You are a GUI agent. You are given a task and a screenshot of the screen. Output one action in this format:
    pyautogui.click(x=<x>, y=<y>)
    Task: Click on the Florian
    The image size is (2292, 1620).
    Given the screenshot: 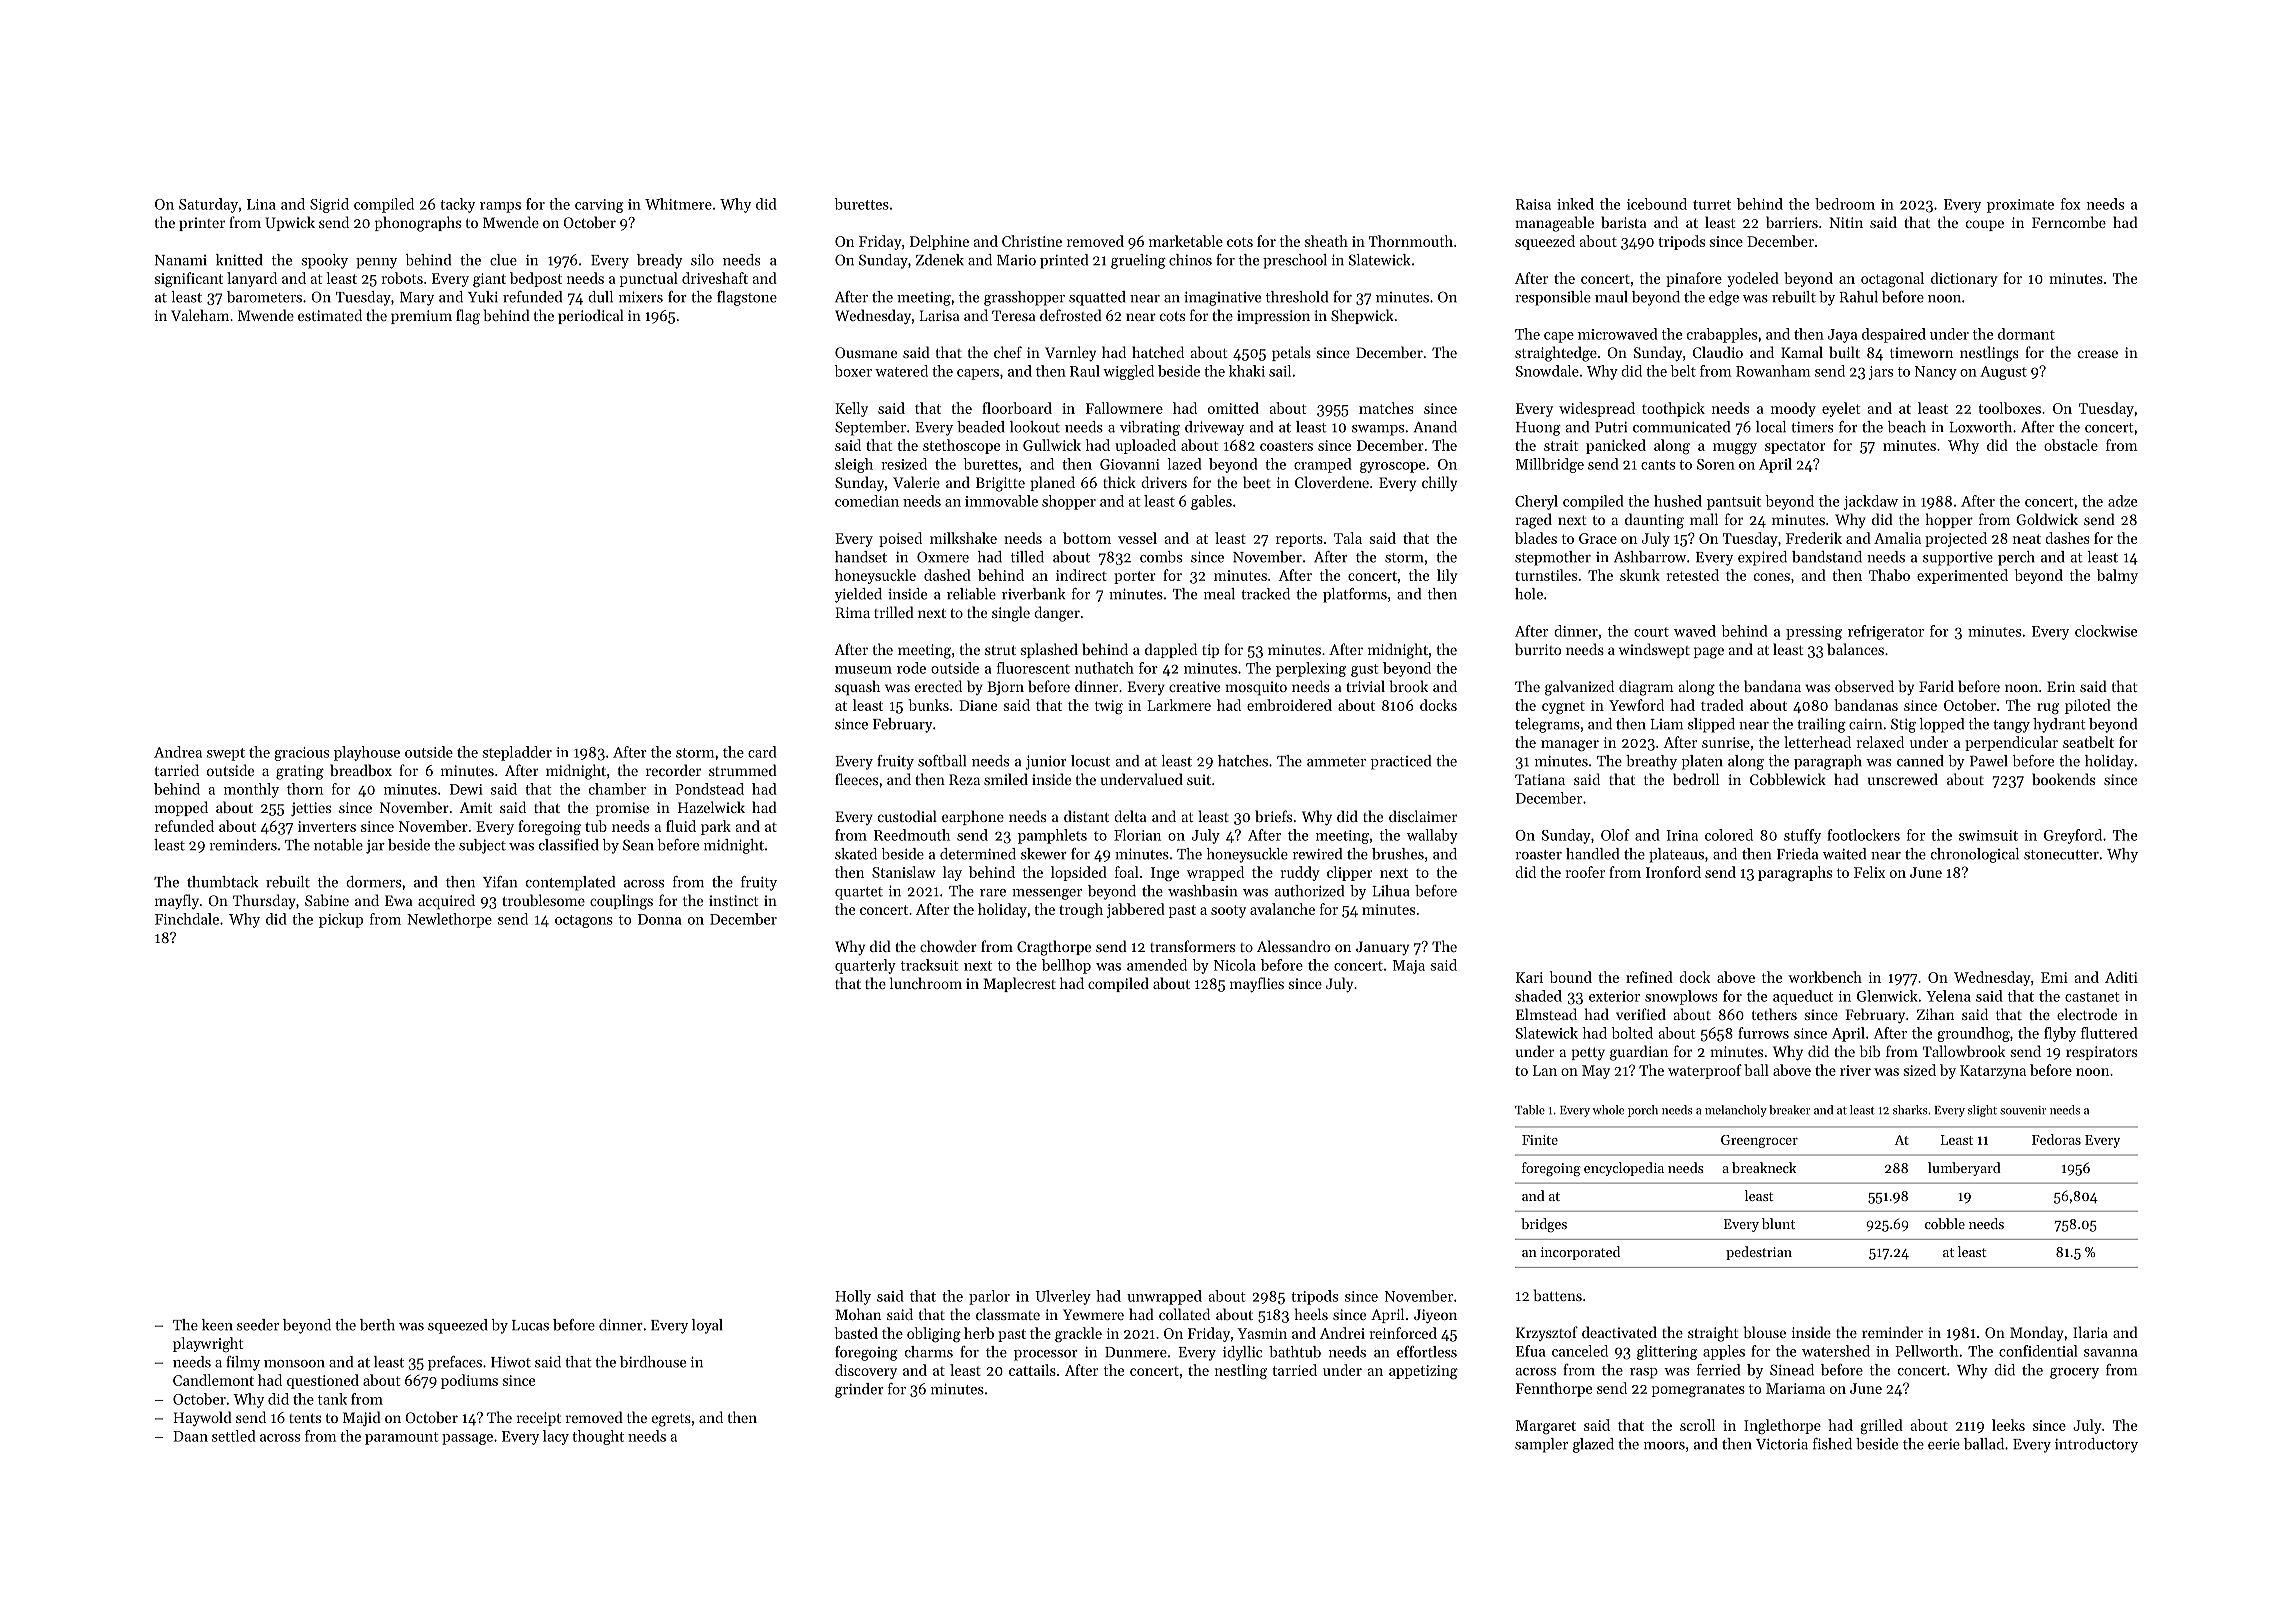 What is the action you would take?
    pyautogui.click(x=1137, y=835)
